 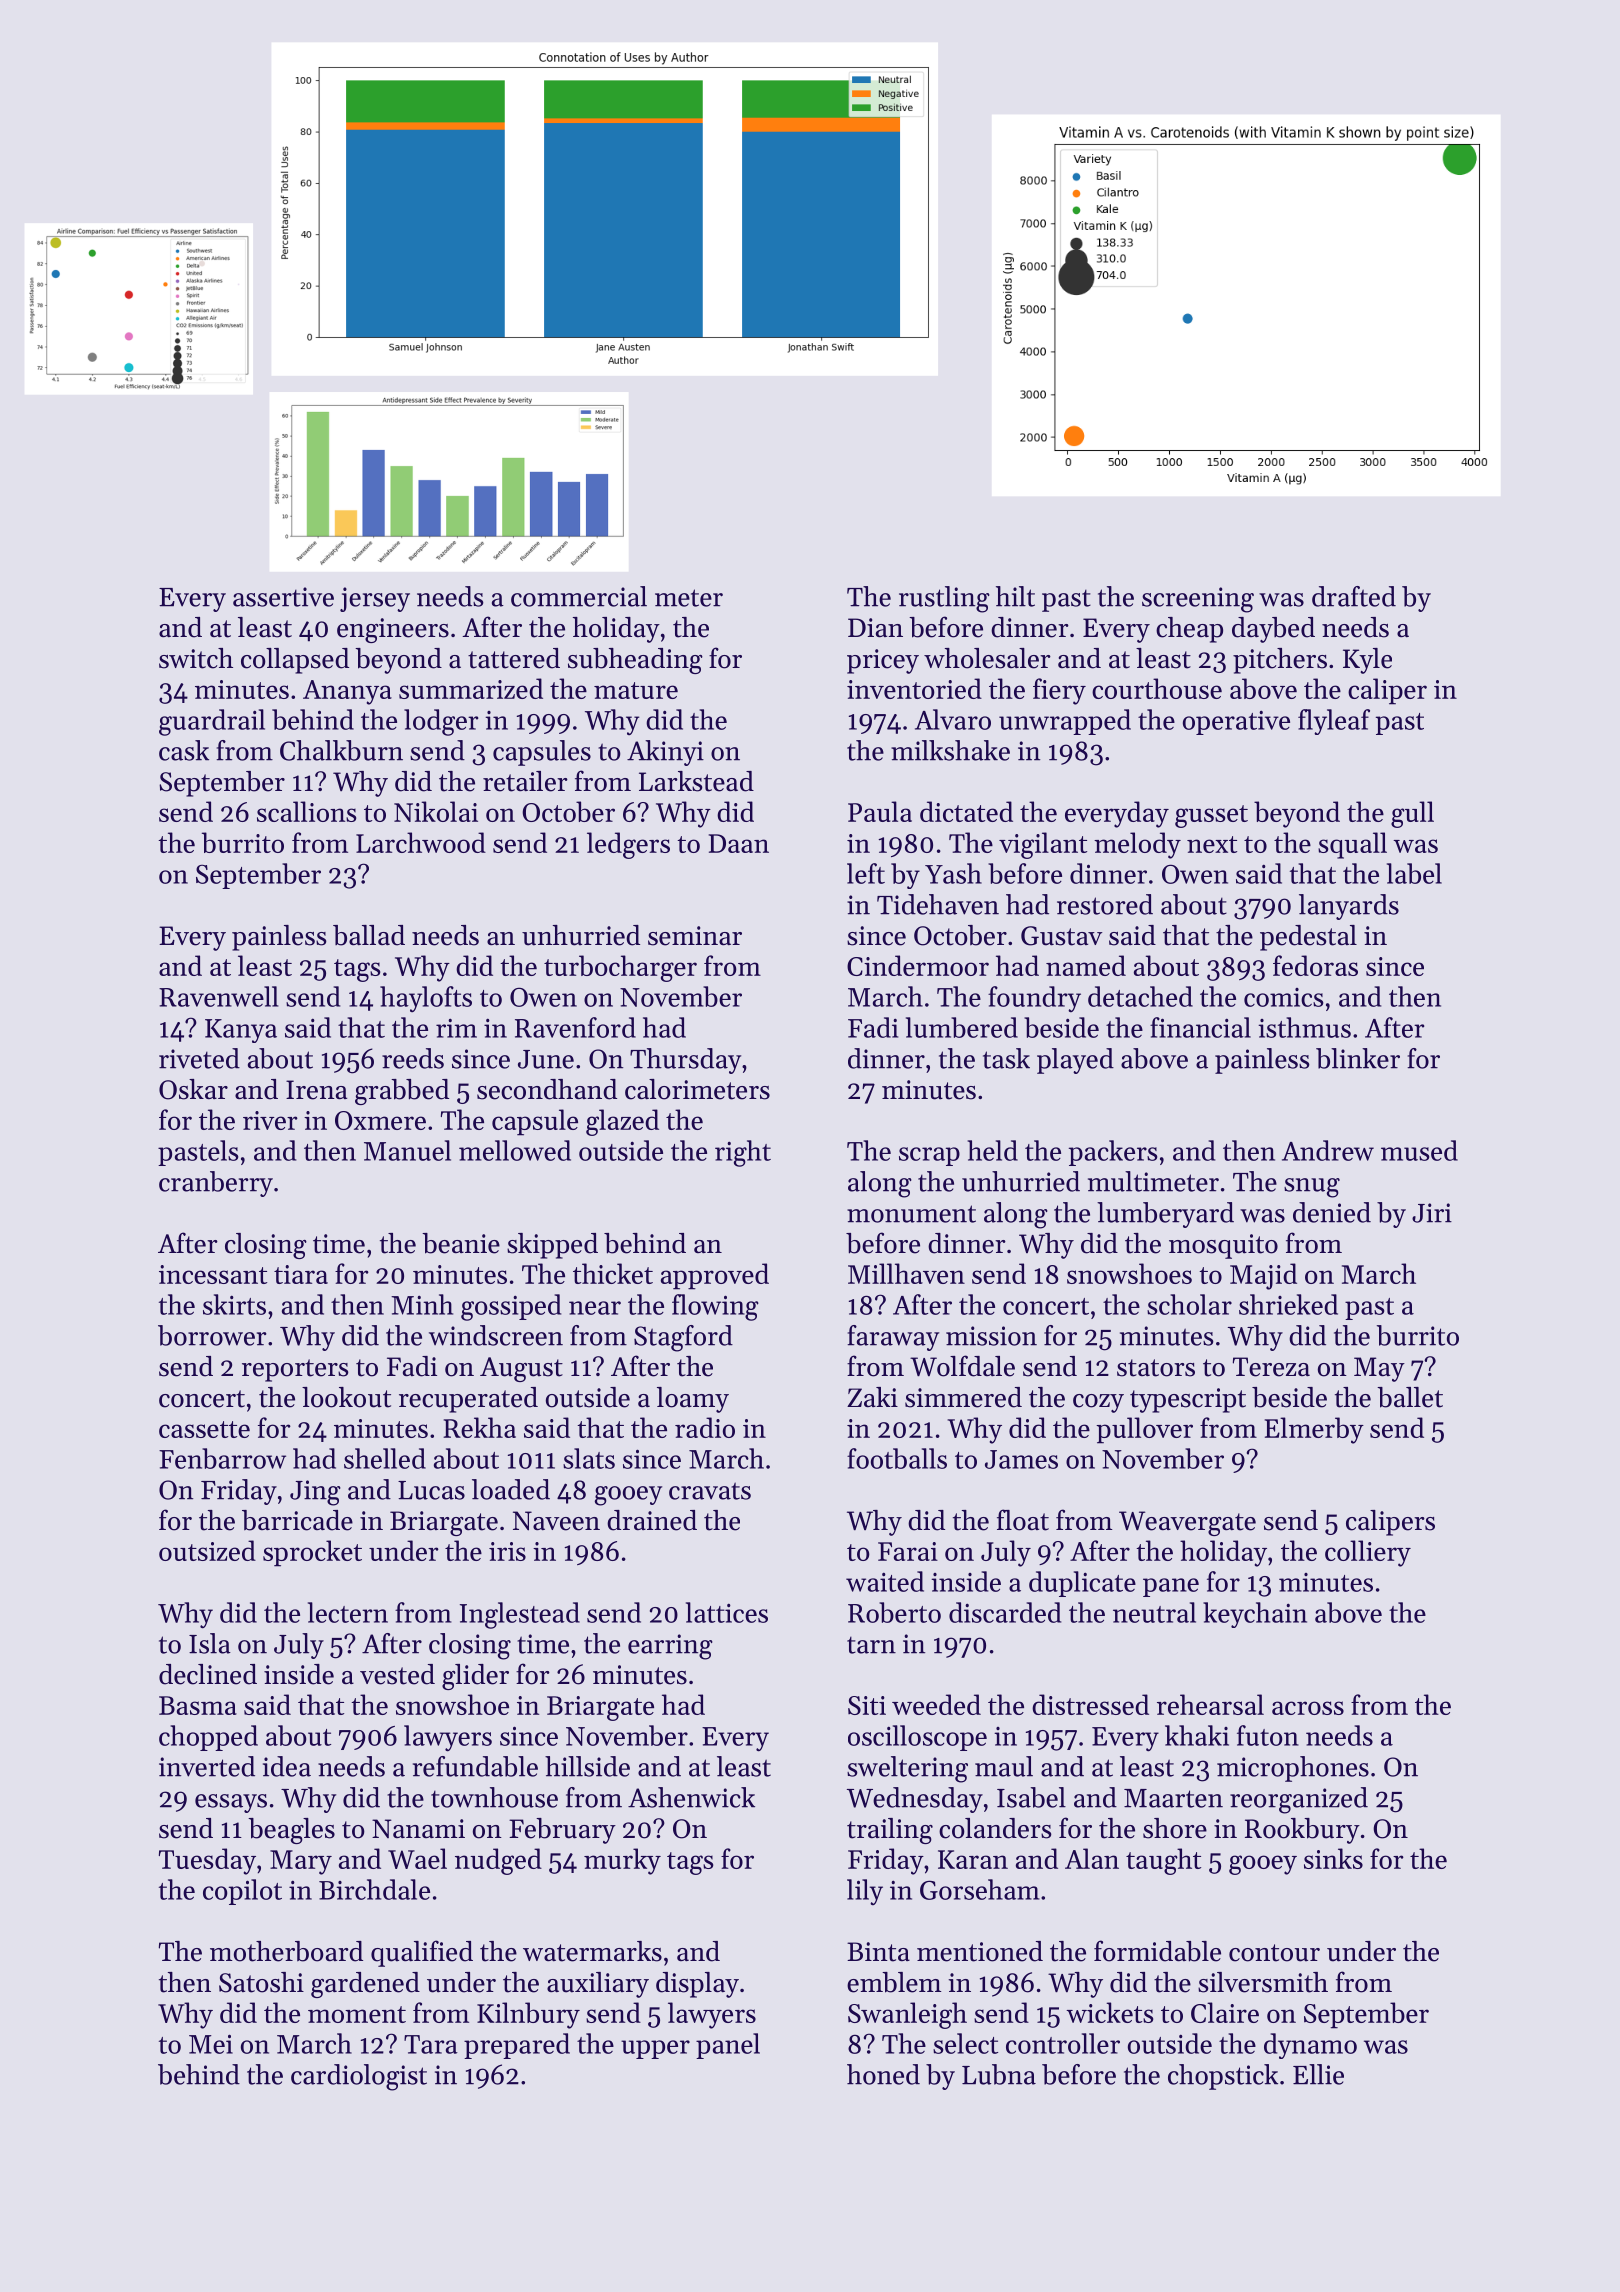 I want to click on haylofts, so click(x=426, y=999).
